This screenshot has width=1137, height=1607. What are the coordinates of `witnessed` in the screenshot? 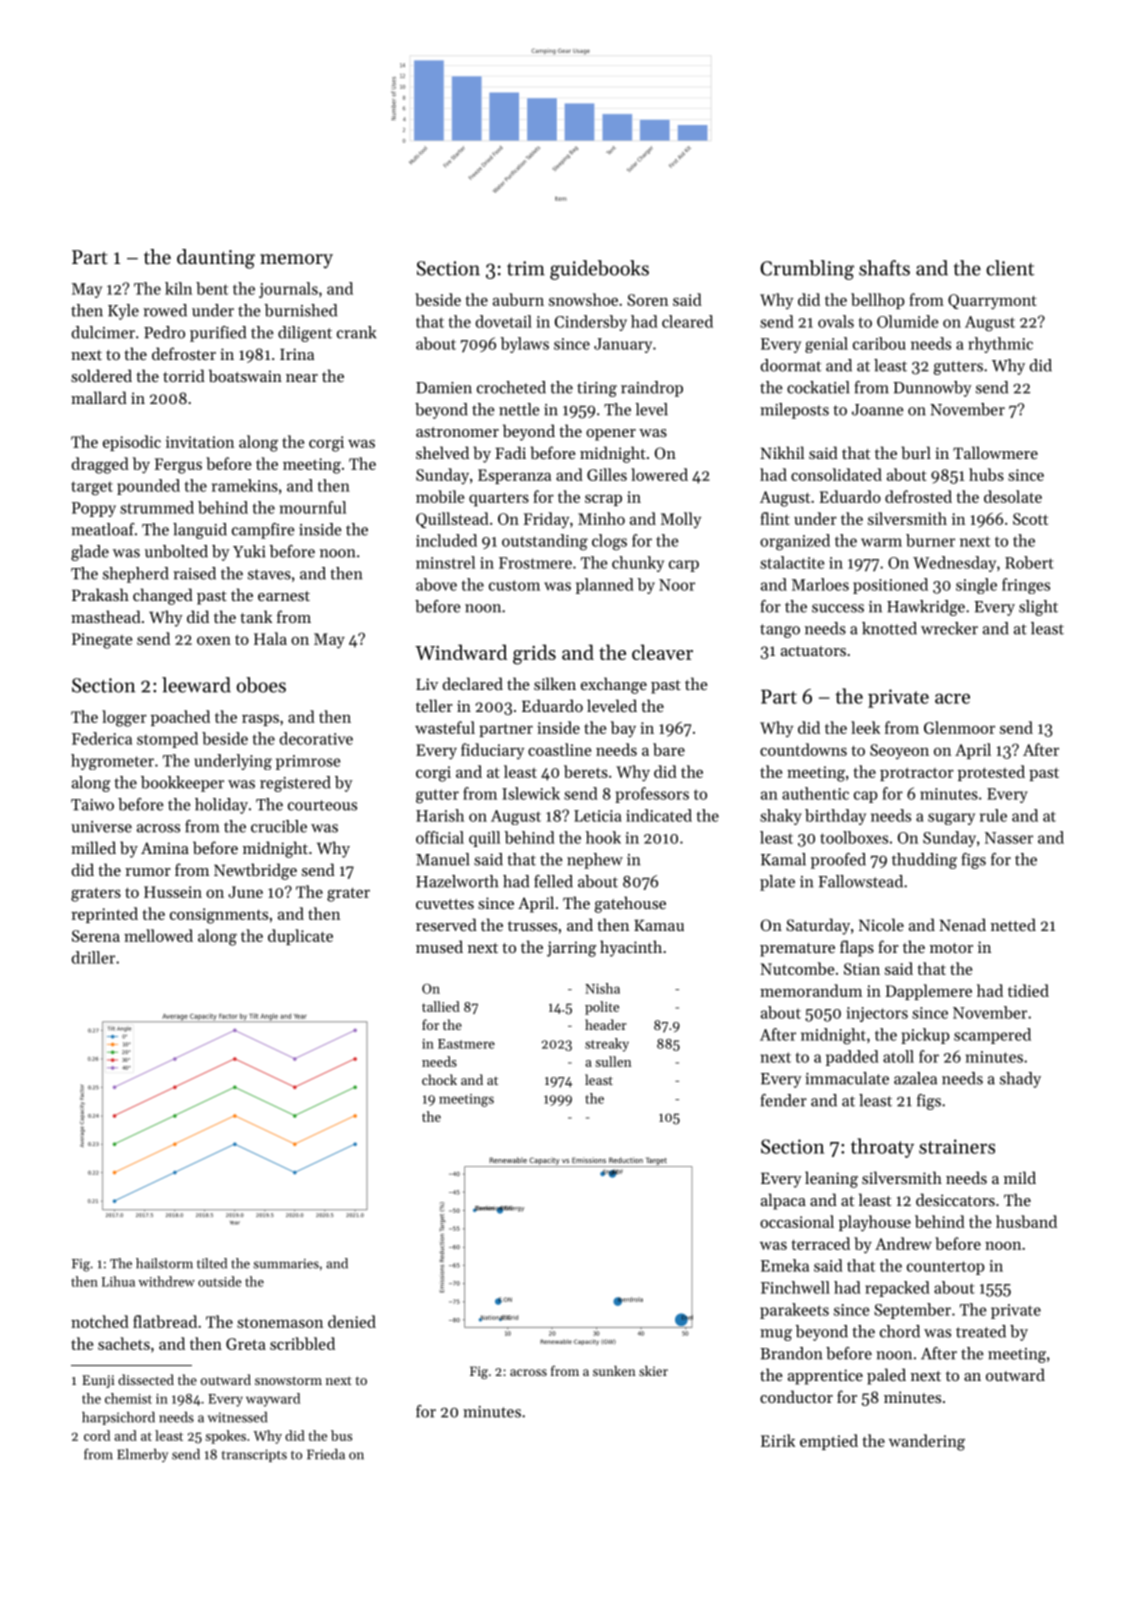 It's located at (237, 1417).
